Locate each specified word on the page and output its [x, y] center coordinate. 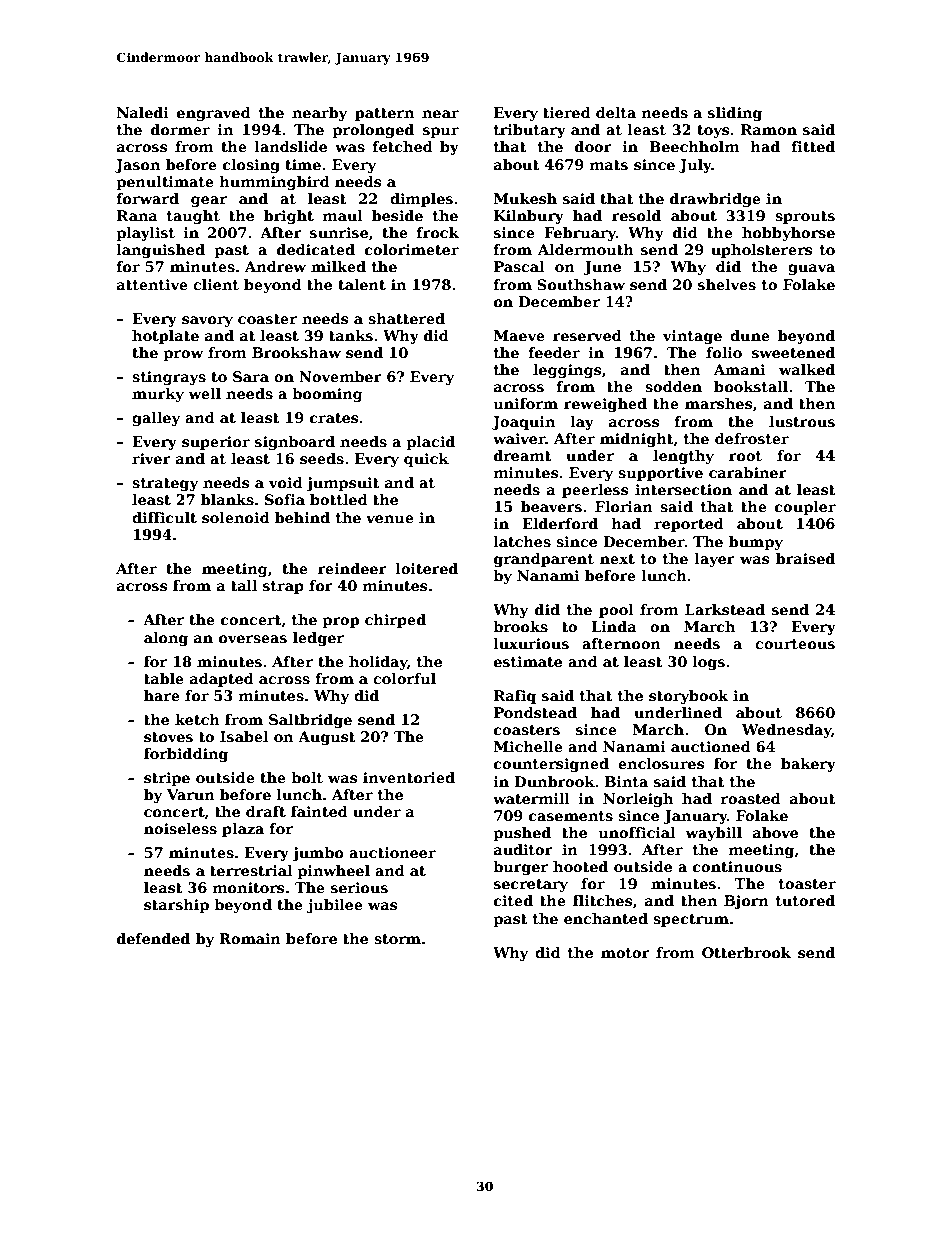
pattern [384, 114]
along [166, 639]
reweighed [605, 405]
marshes [718, 403]
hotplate [165, 337]
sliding [735, 114]
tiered [567, 112]
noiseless [180, 828]
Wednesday [787, 731]
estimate [528, 661]
